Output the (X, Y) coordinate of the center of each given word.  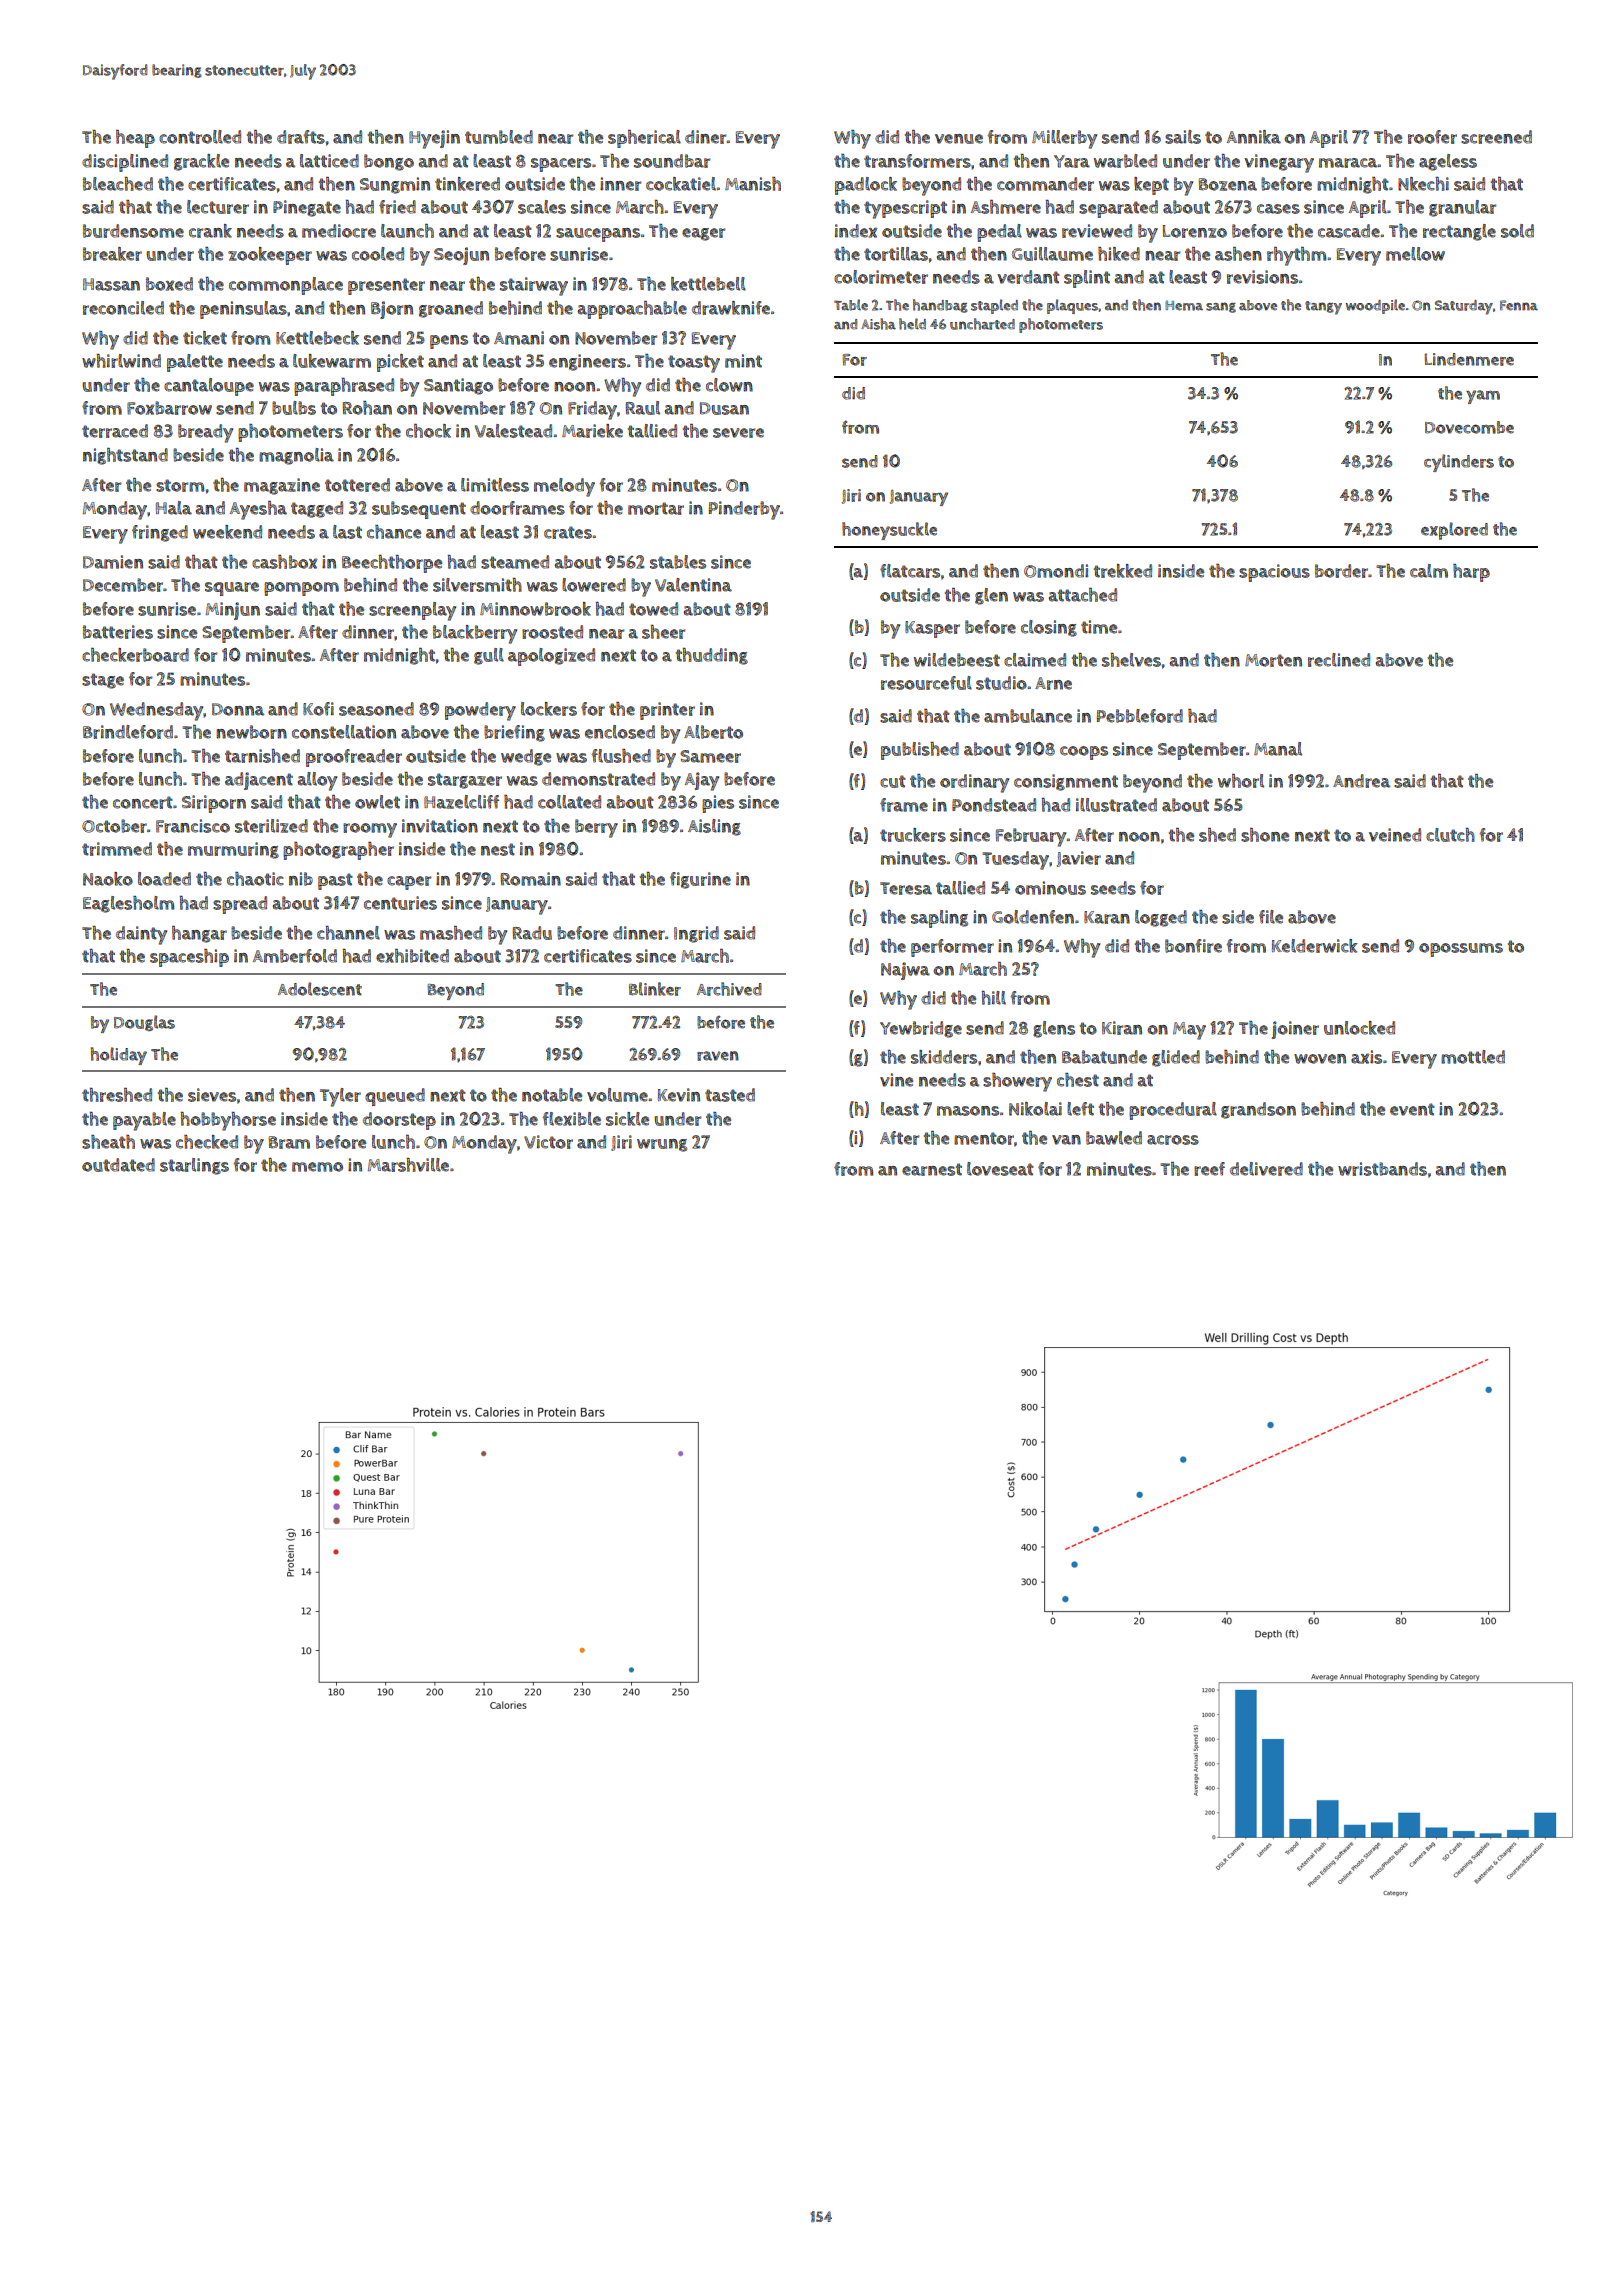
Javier (1079, 859)
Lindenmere (1469, 359)
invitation (440, 826)
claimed (1035, 660)
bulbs (294, 408)
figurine (700, 880)
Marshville (408, 1165)
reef (1209, 1169)
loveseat (1000, 1169)
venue (959, 139)
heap (135, 139)
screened (1496, 137)
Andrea (1361, 781)
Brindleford (128, 732)
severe (738, 433)
